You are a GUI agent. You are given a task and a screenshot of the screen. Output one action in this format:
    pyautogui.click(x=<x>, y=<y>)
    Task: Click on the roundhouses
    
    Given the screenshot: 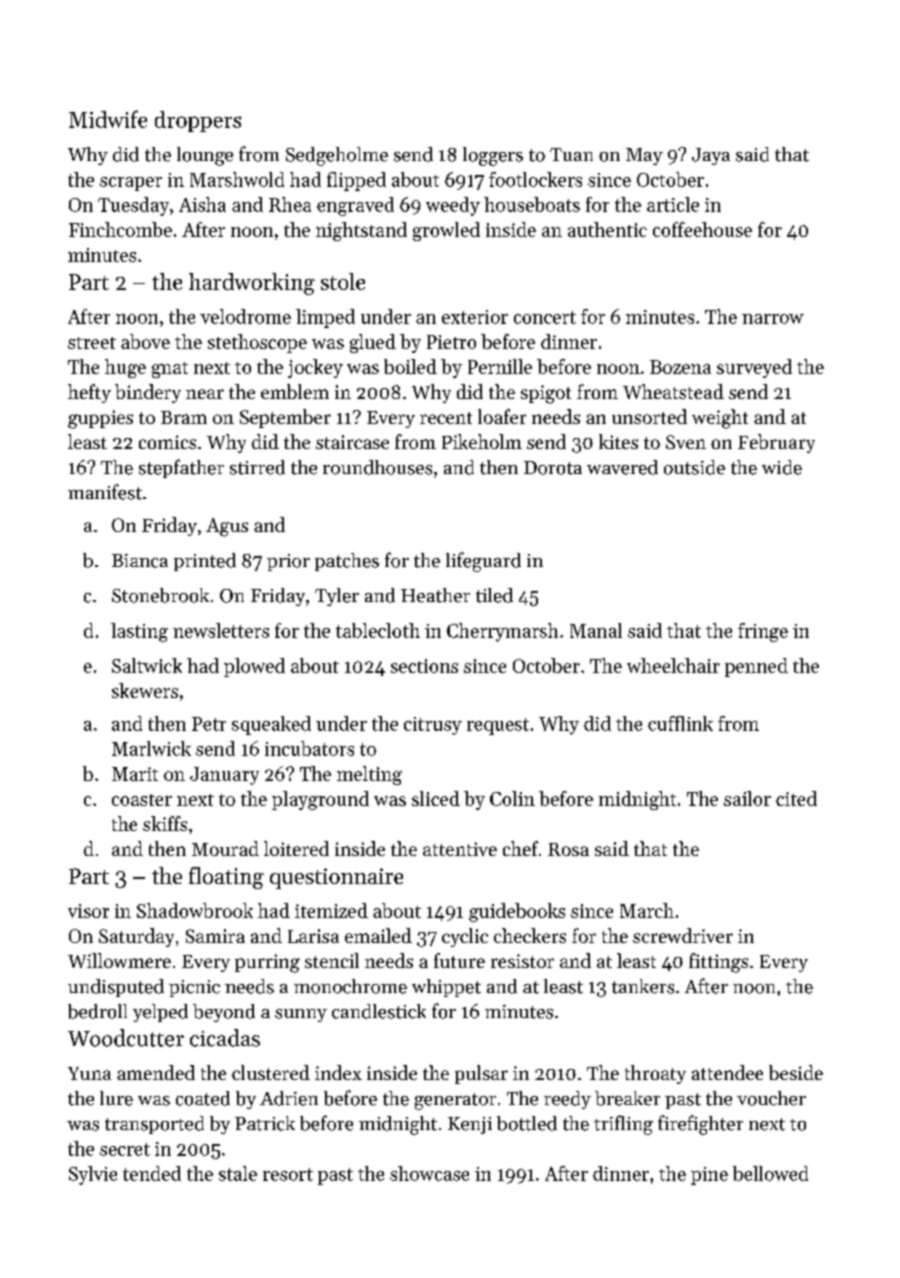 What is the action you would take?
    pyautogui.click(x=377, y=467)
